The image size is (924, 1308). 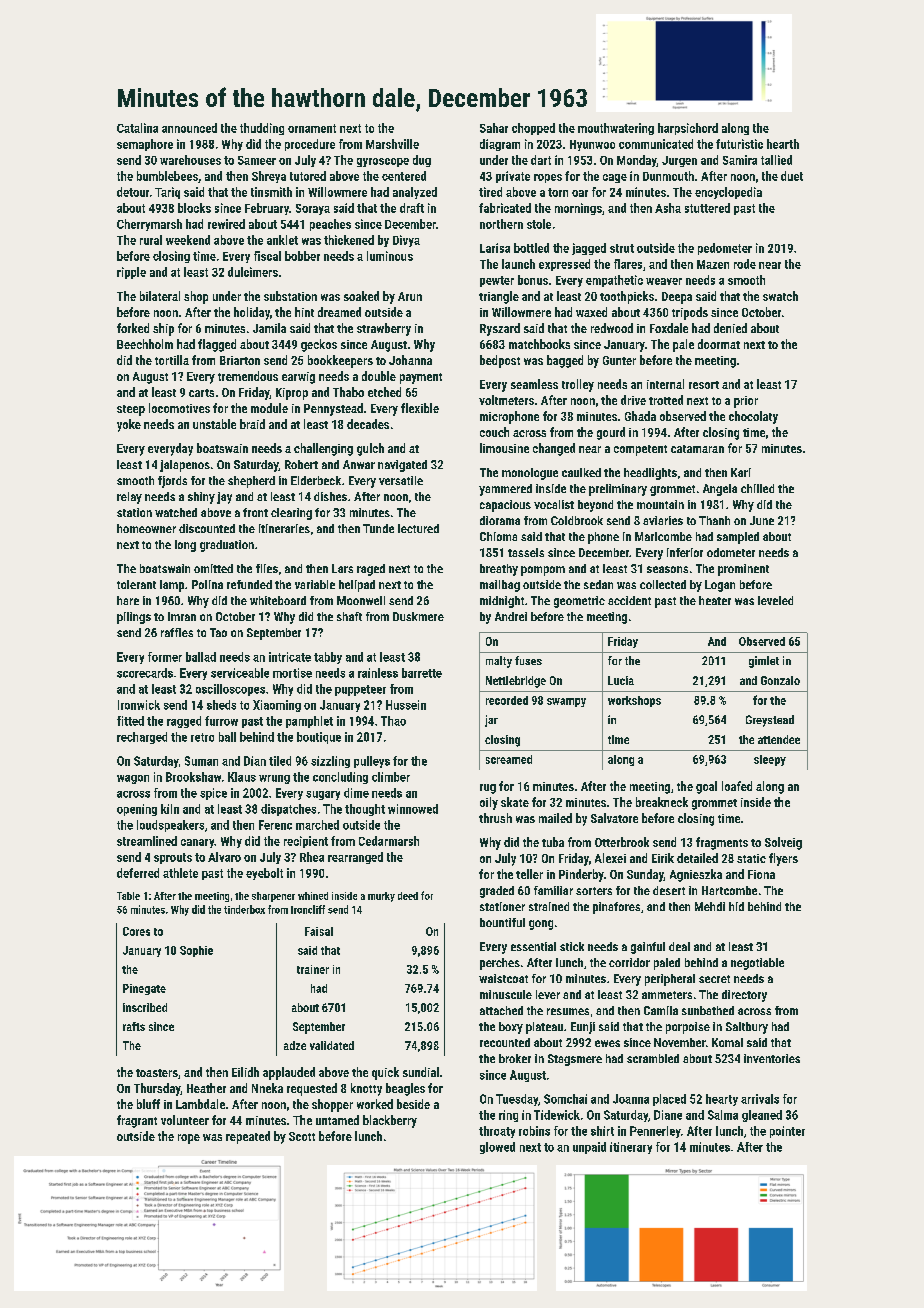 What do you see at coordinates (627, 297) in the screenshot?
I see `toothpicks` at bounding box center [627, 297].
